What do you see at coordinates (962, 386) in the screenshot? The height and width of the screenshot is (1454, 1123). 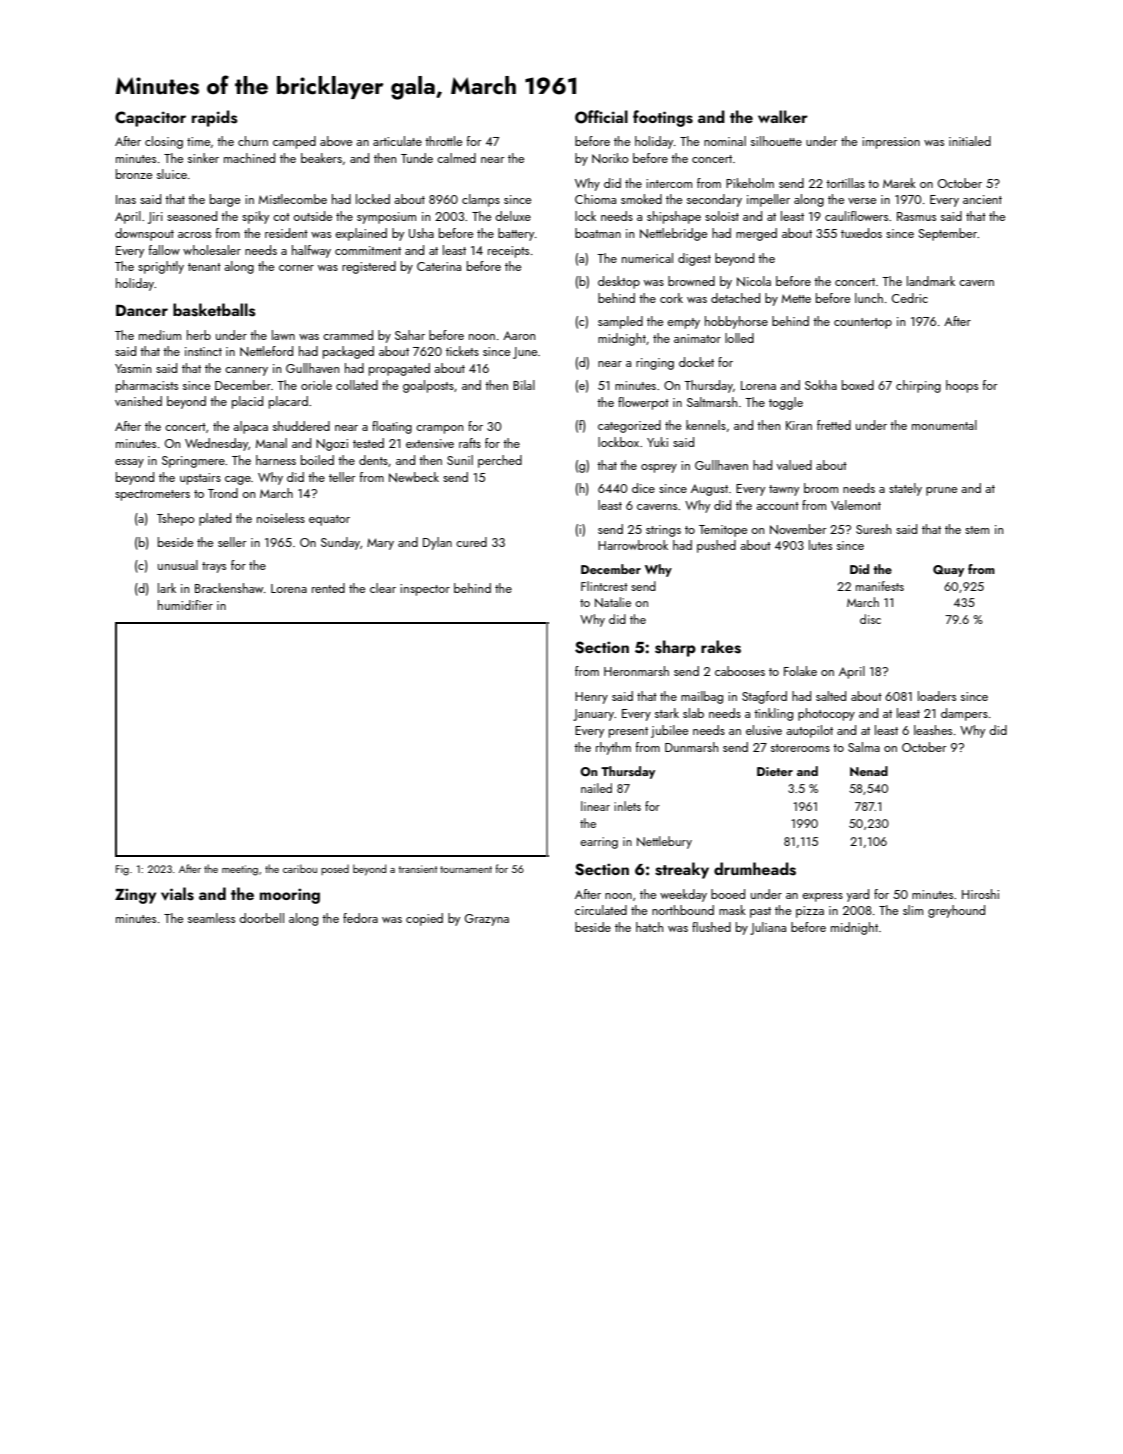 I see `hoops` at bounding box center [962, 386].
